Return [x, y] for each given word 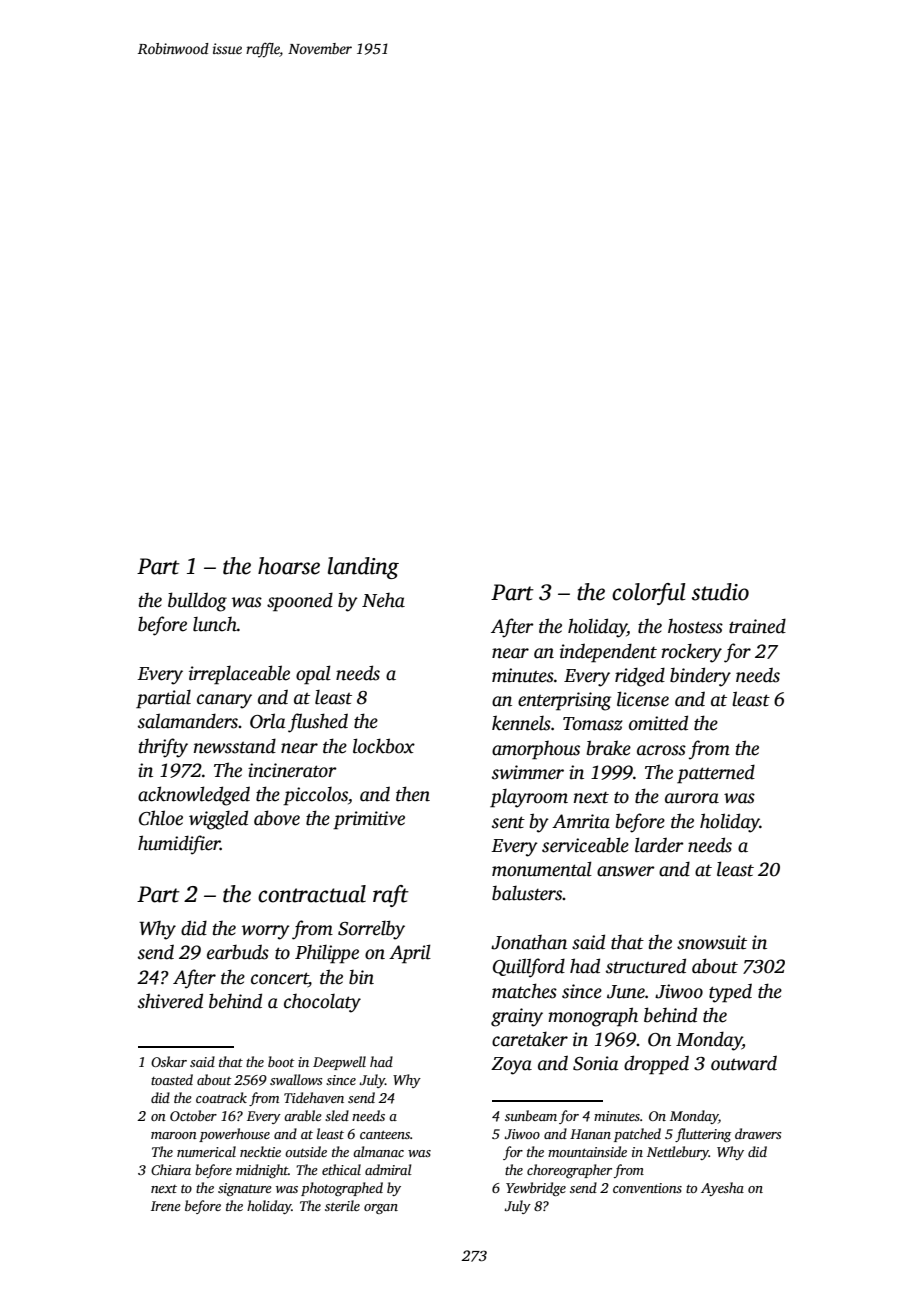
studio [720, 592]
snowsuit [712, 942]
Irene [166, 1206]
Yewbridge [536, 1189]
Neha [383, 600]
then [413, 794]
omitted [658, 723]
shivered [170, 1001]
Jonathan [529, 942]
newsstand [235, 746]
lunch [215, 624]
